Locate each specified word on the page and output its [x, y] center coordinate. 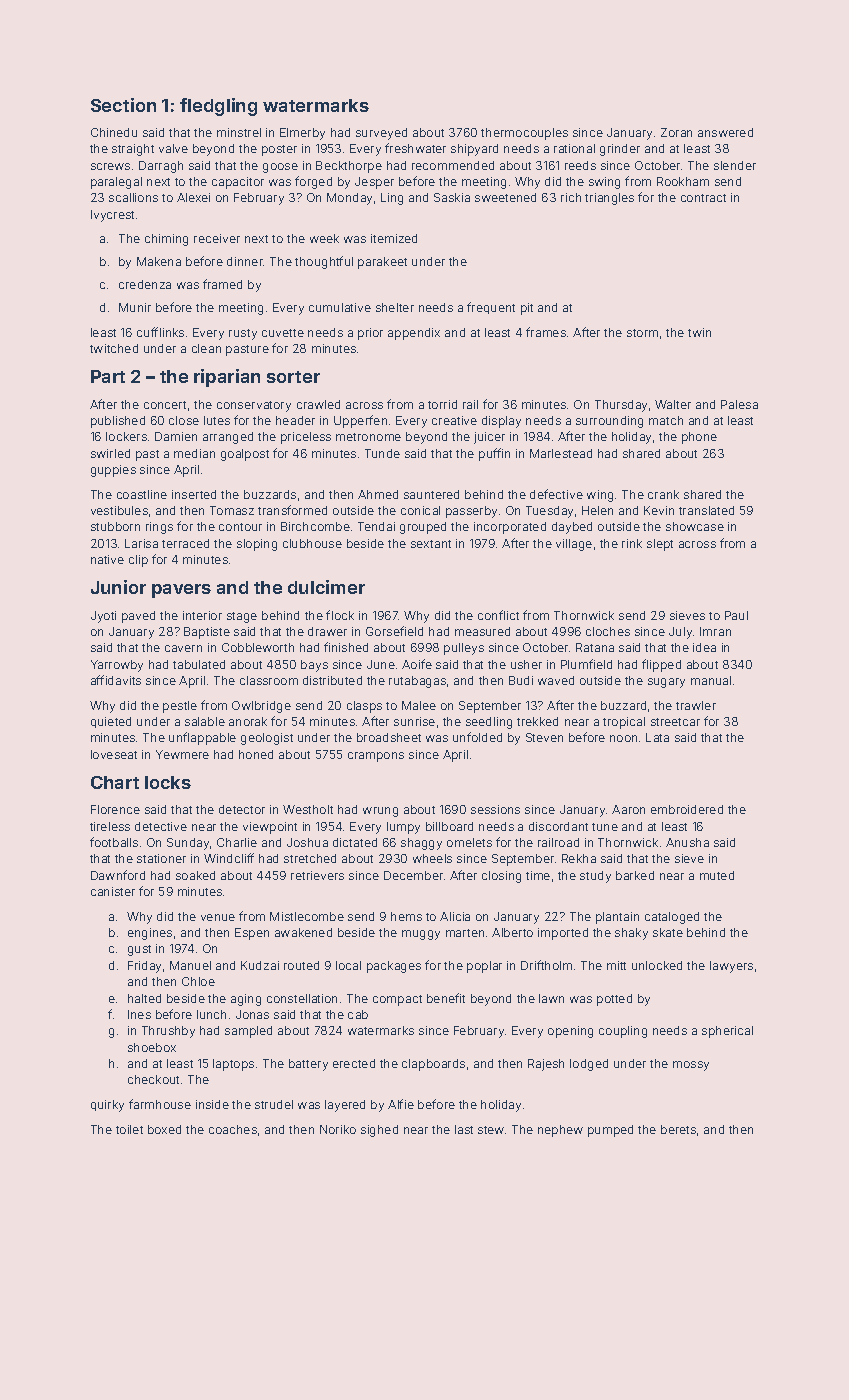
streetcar [675, 722]
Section [123, 105]
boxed [164, 1129]
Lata [657, 737]
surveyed [381, 134]
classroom [269, 680]
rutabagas [417, 682]
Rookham [683, 181]
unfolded [477, 737]
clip [138, 561]
